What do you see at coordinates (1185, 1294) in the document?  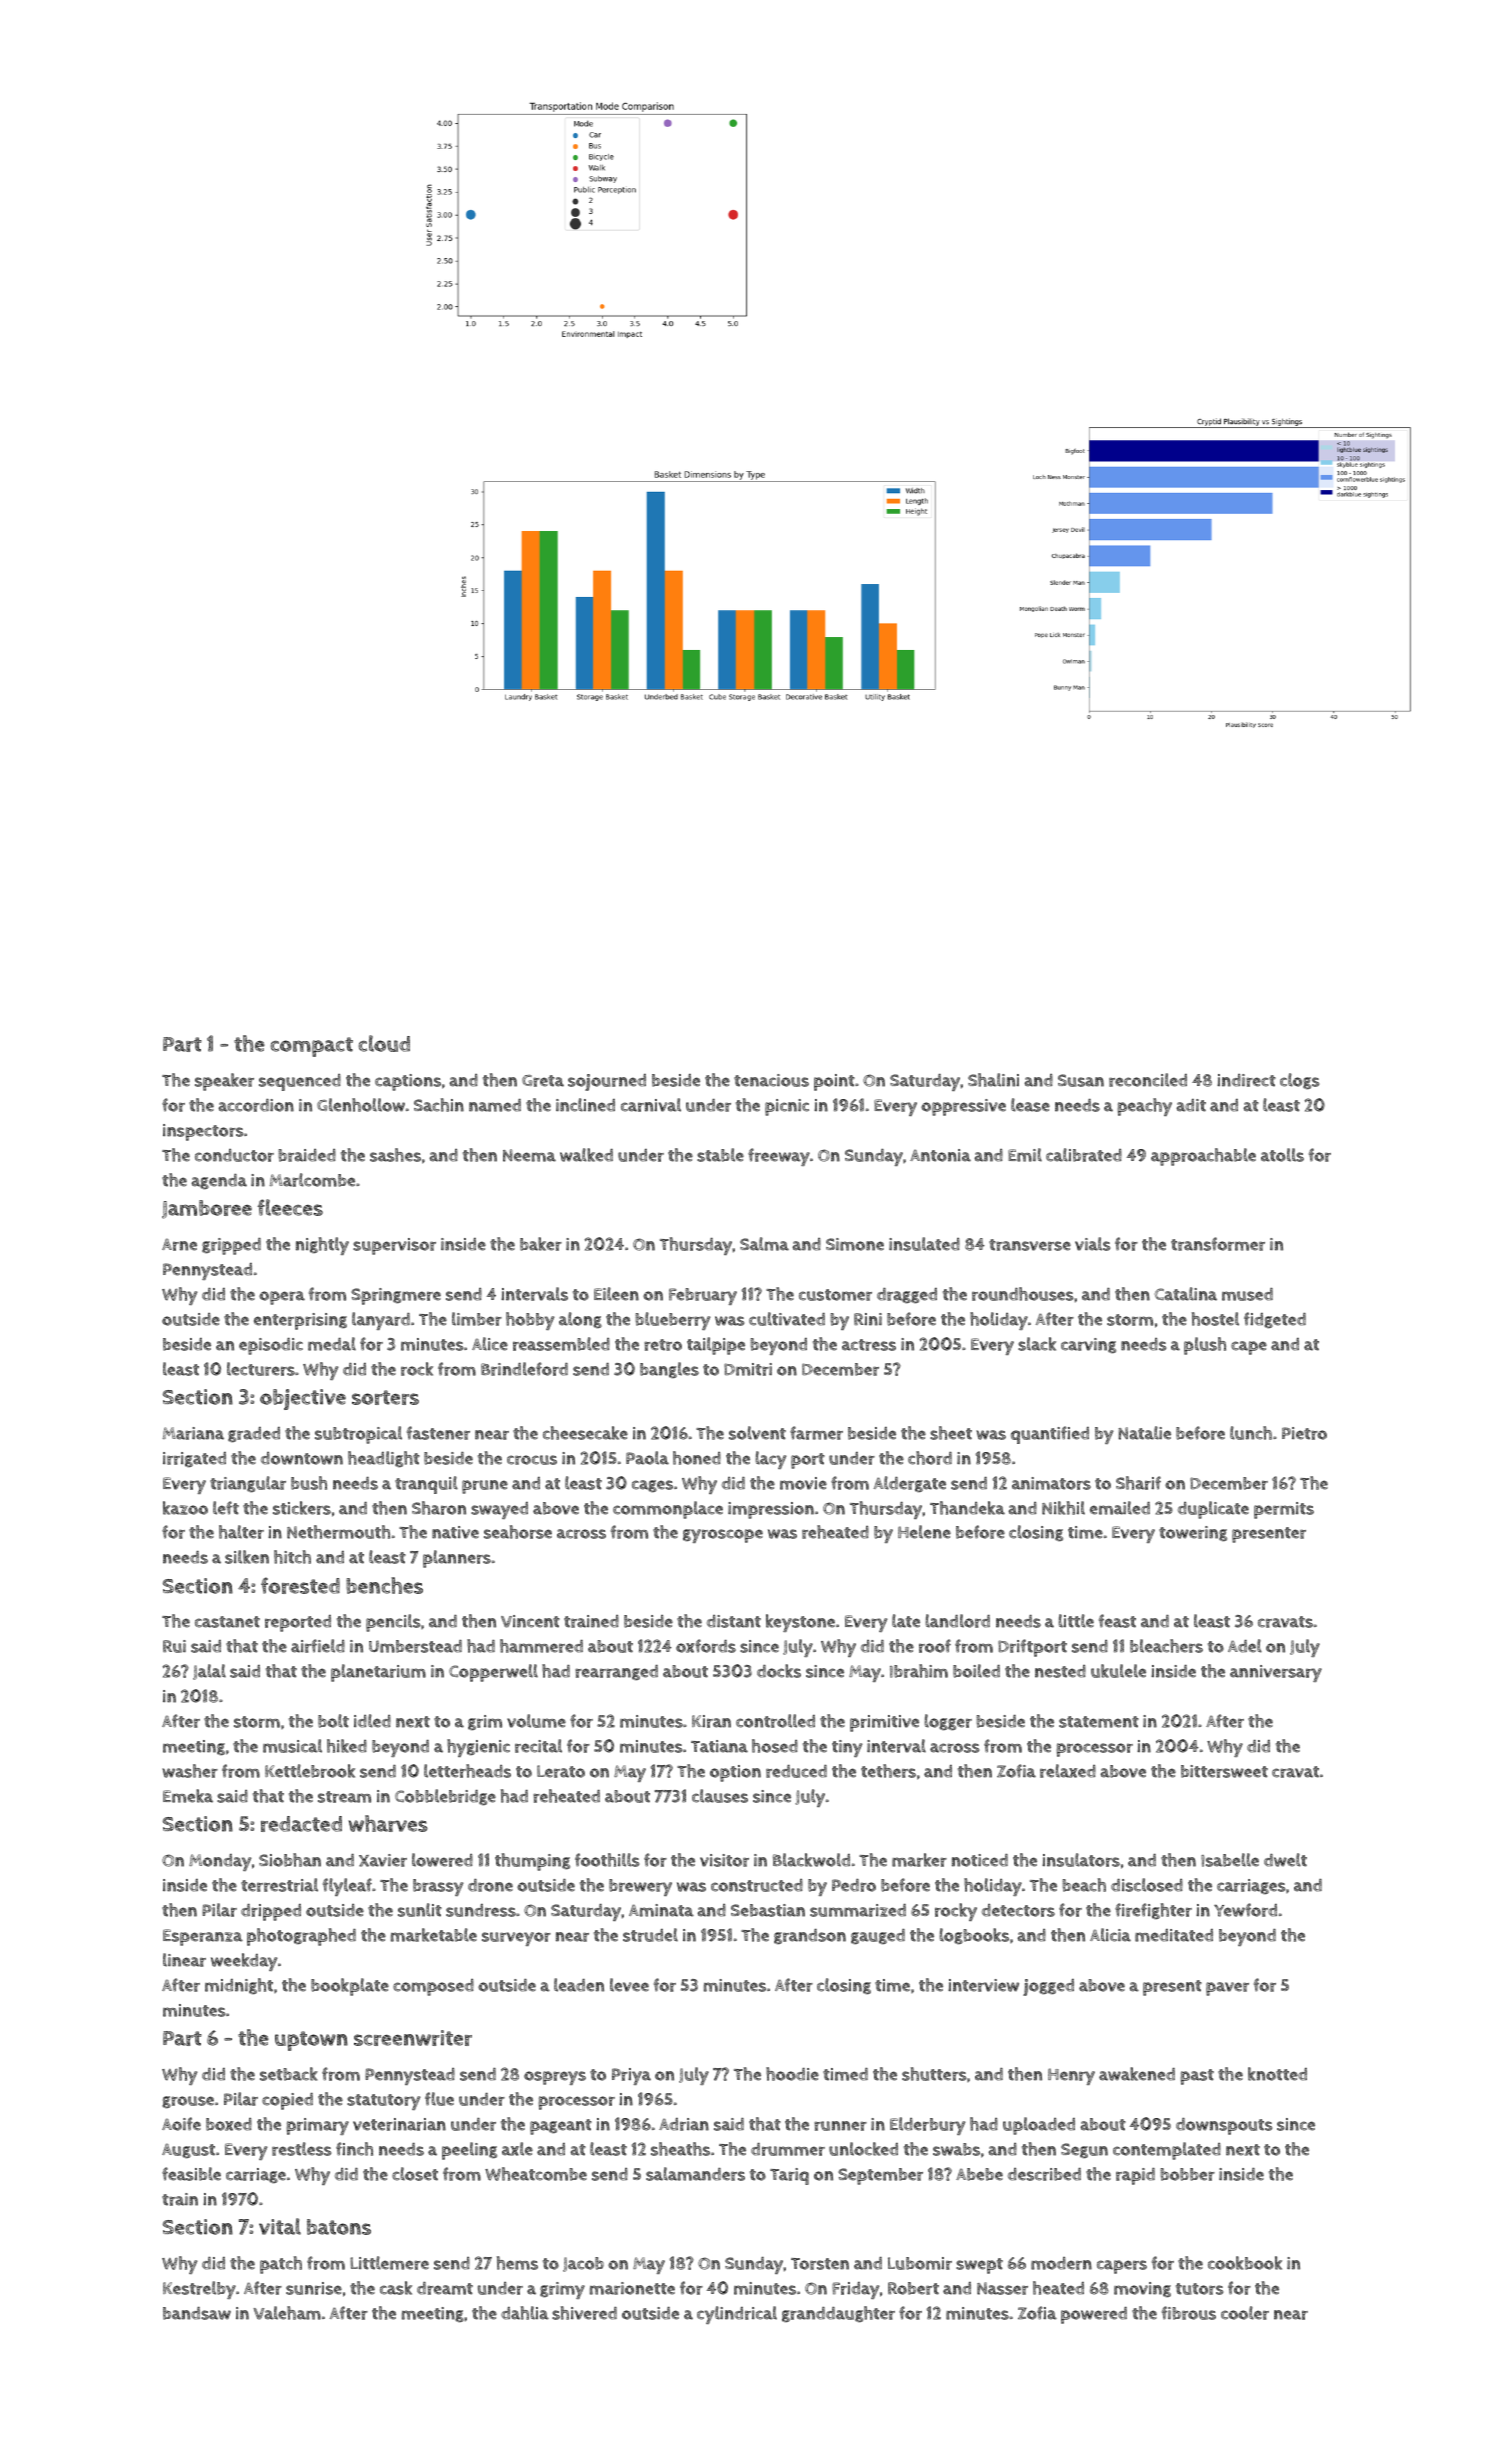 I see `Catalina` at bounding box center [1185, 1294].
